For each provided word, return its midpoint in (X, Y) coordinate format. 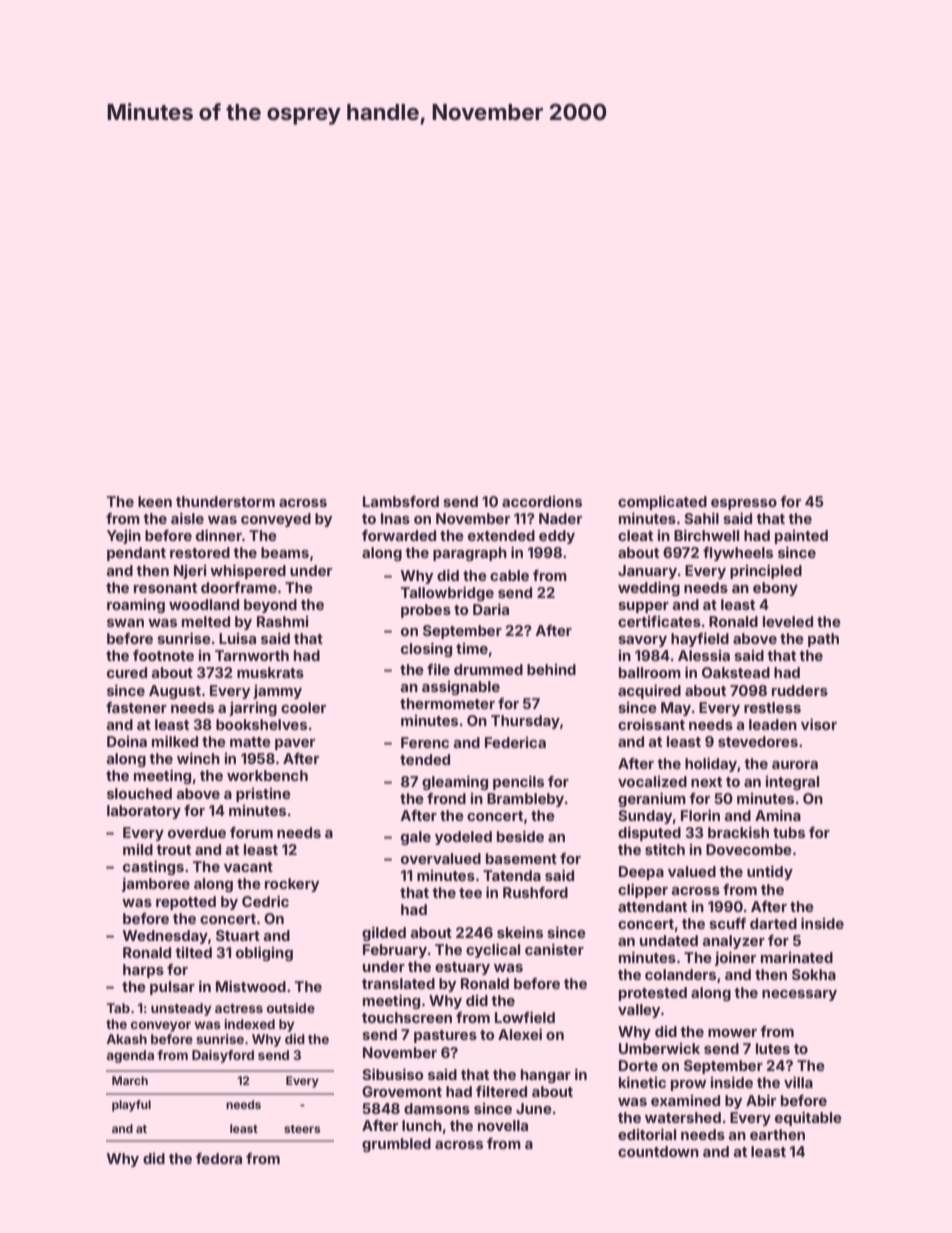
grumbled (396, 1145)
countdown (658, 1151)
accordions (542, 501)
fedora (219, 1158)
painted (801, 537)
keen (155, 501)
